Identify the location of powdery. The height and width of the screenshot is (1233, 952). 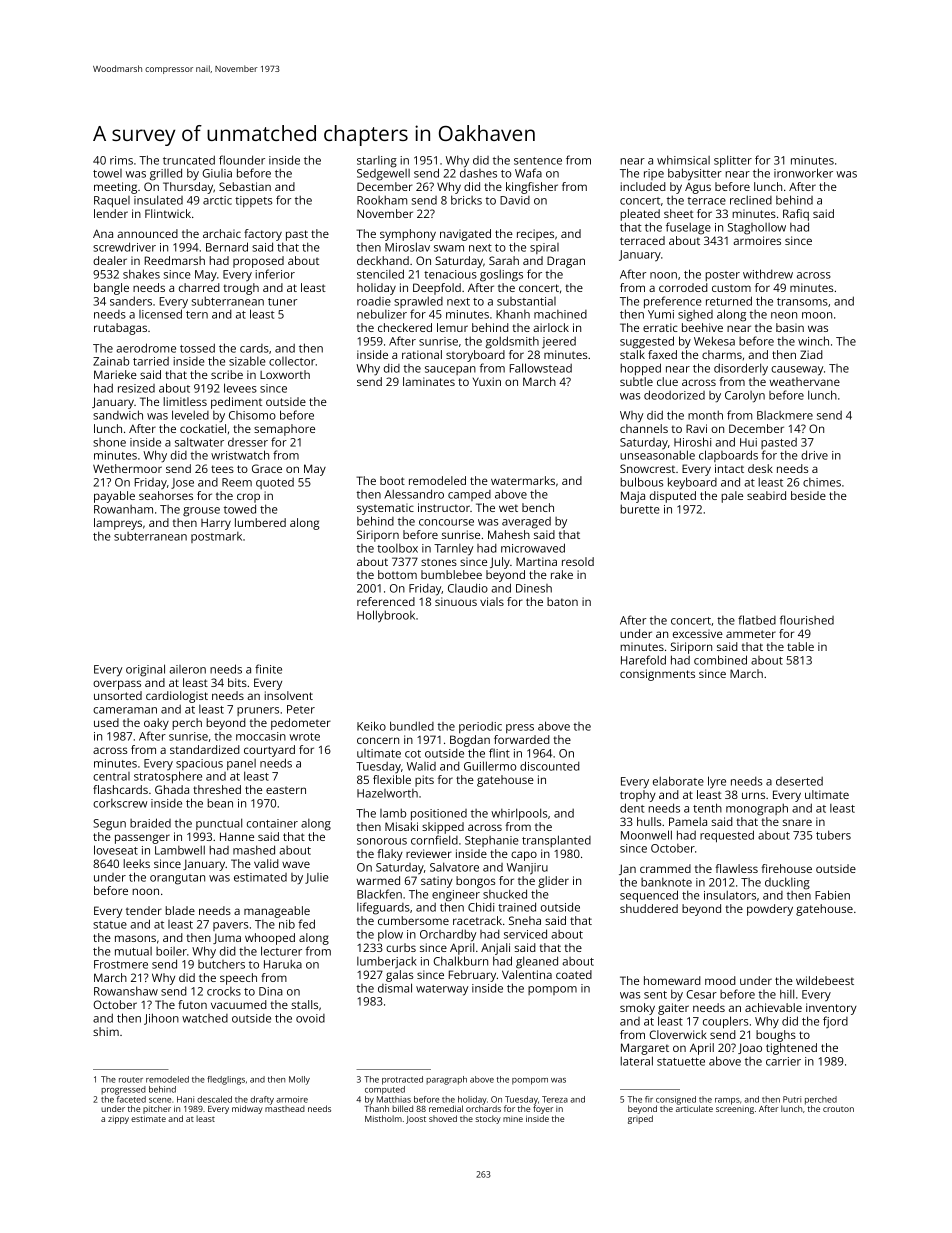
(770, 910).
